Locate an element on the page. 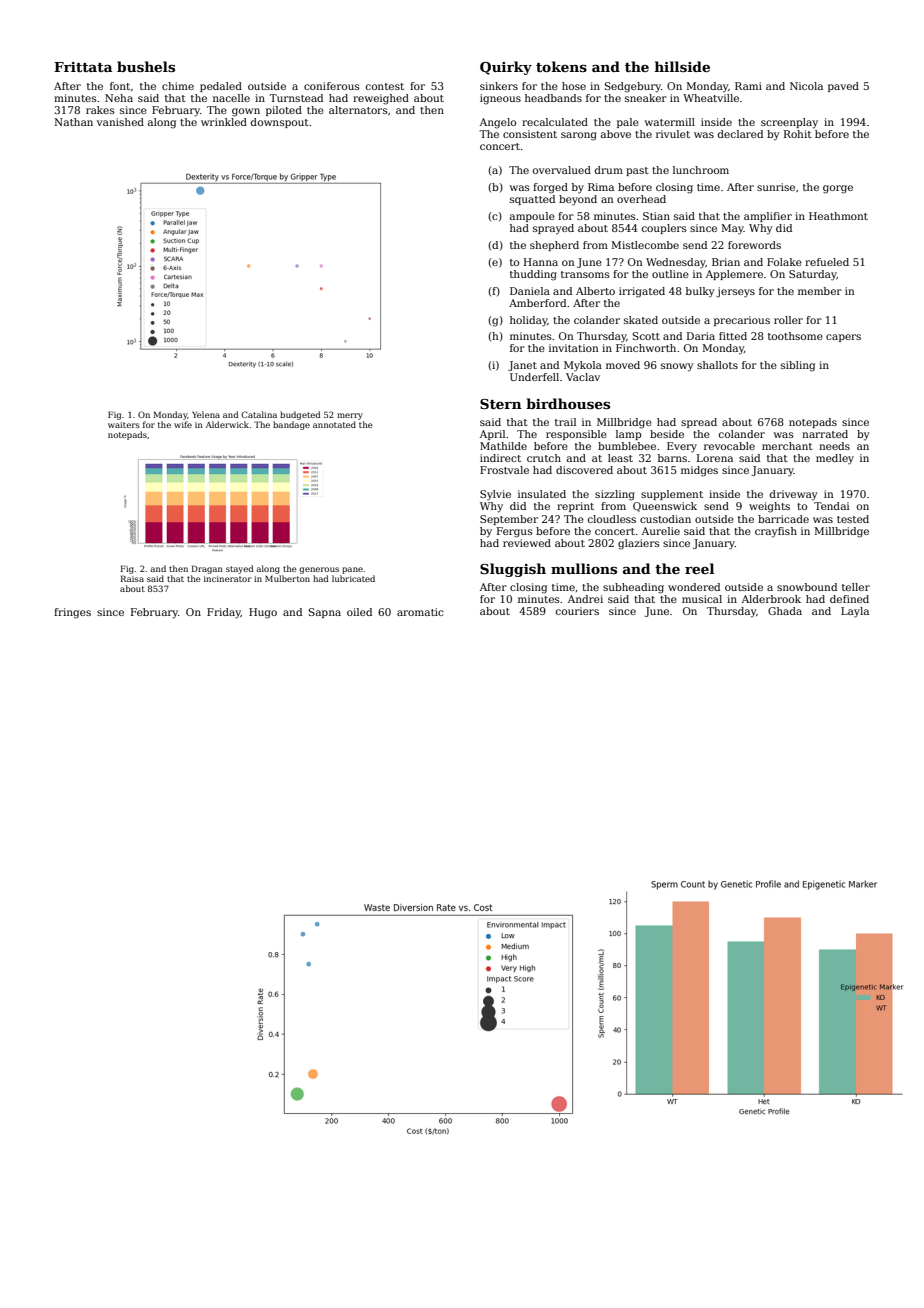  waiters is located at coordinates (124, 425).
